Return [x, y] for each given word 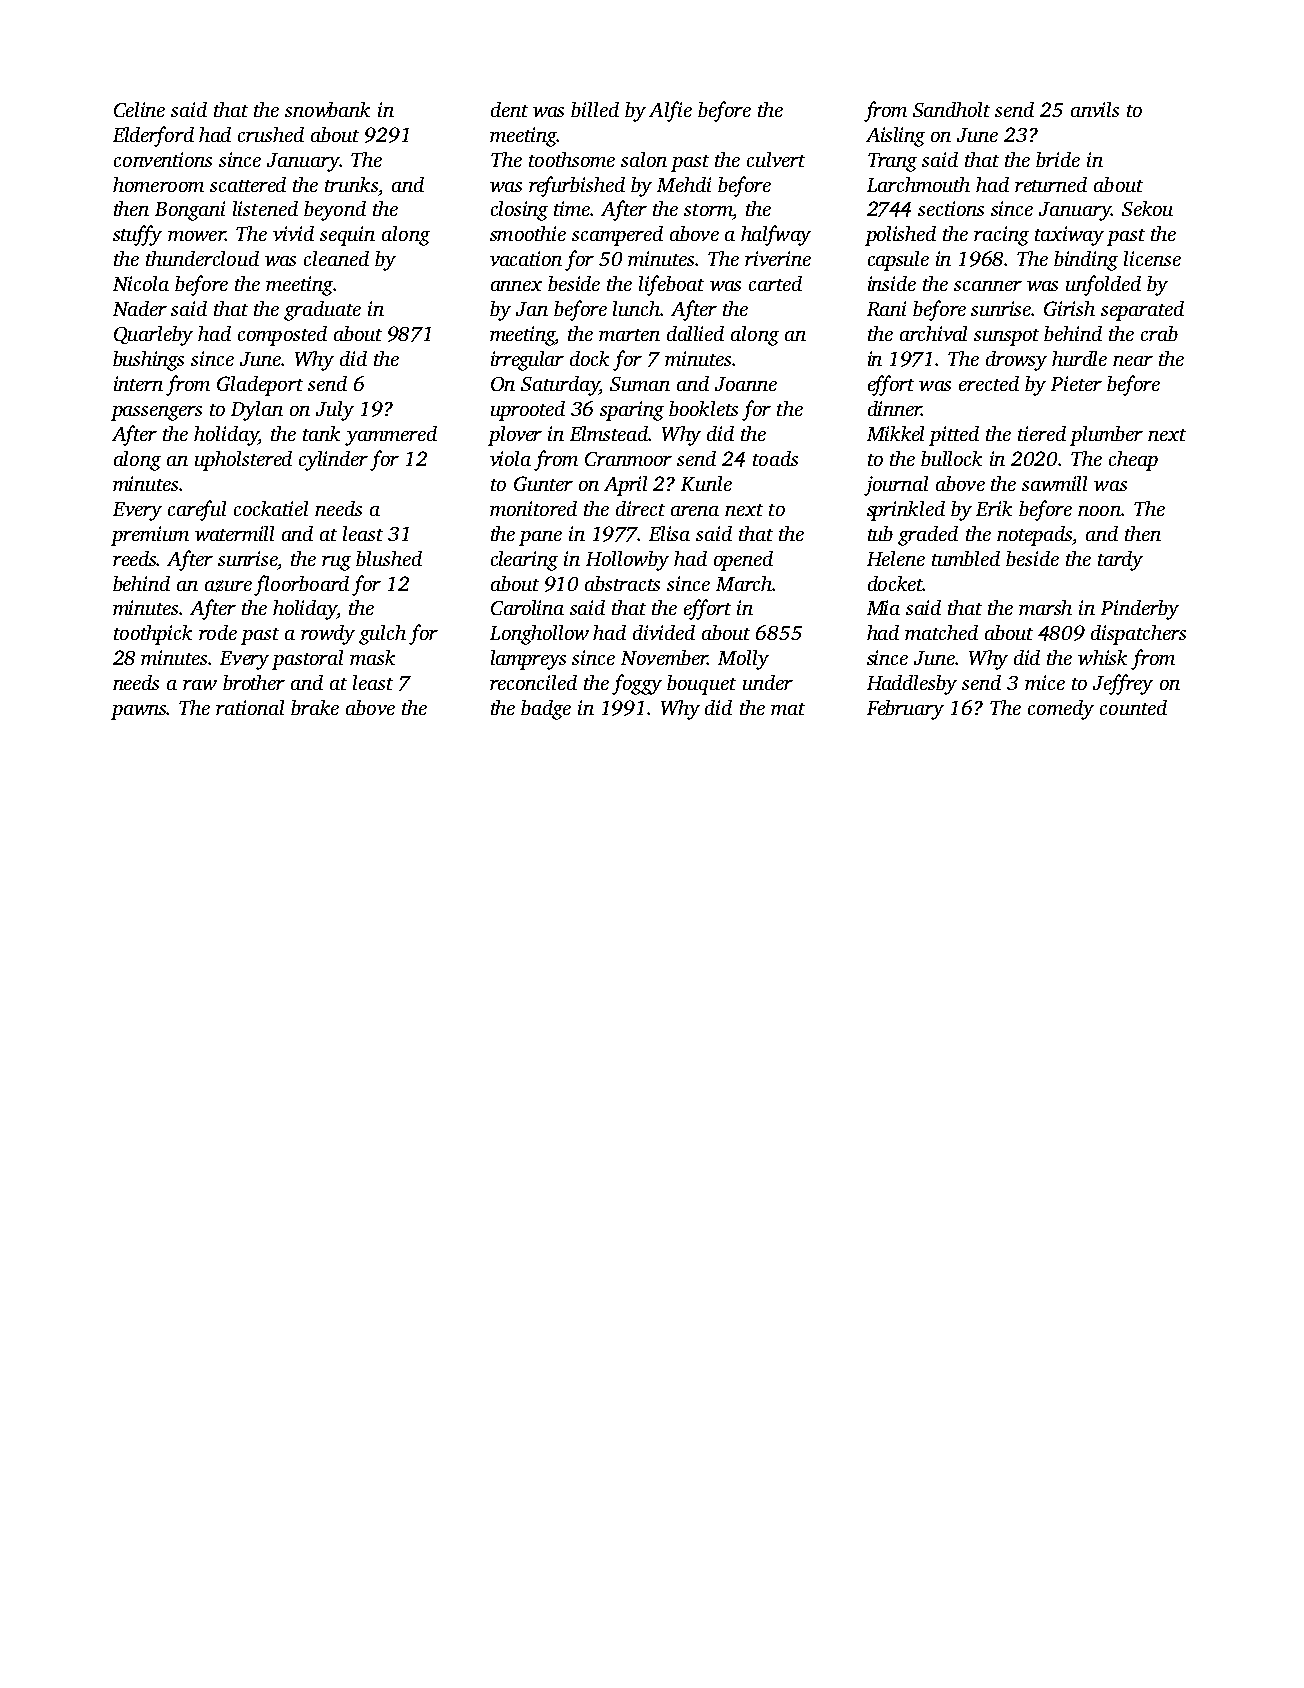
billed [595, 109]
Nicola [141, 283]
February [905, 710]
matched [941, 632]
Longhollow [539, 635]
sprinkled [906, 511]
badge [546, 710]
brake [315, 707]
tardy [1120, 561]
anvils [1095, 109]
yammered [391, 436]
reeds [135, 558]
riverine [778, 258]
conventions [163, 159]
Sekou [1147, 208]
